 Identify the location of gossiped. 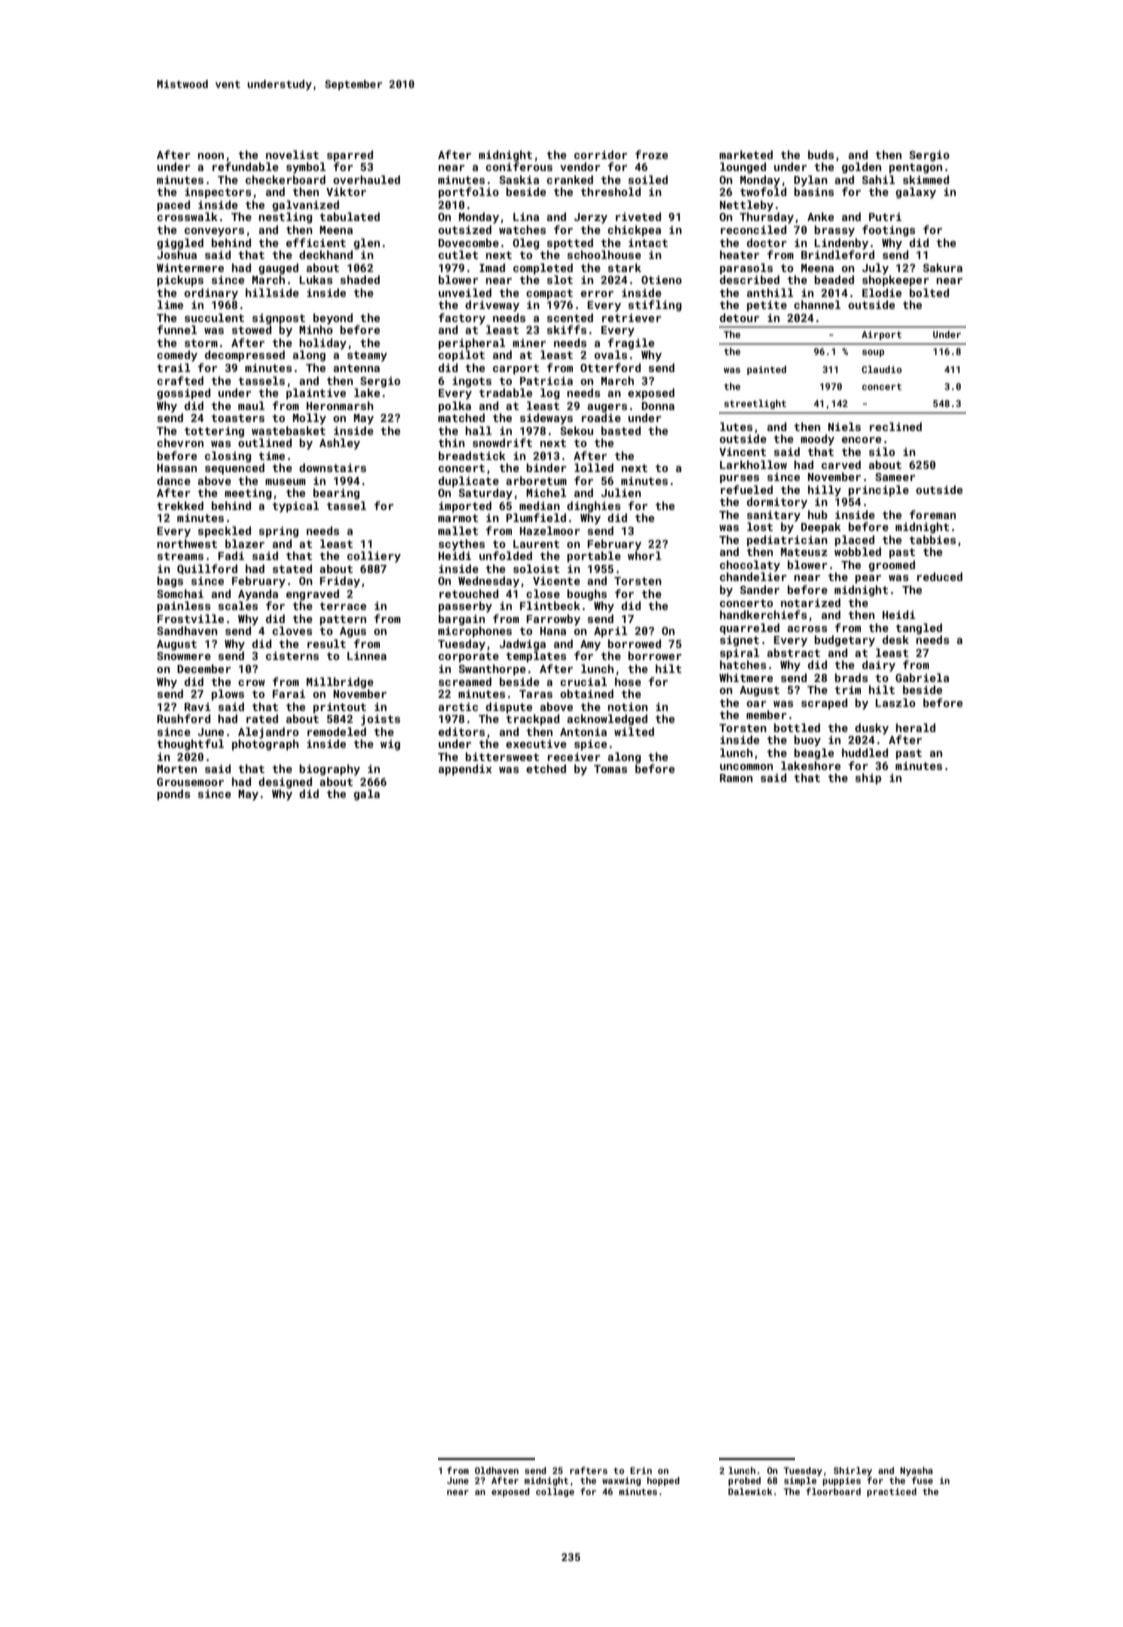
(184, 394).
